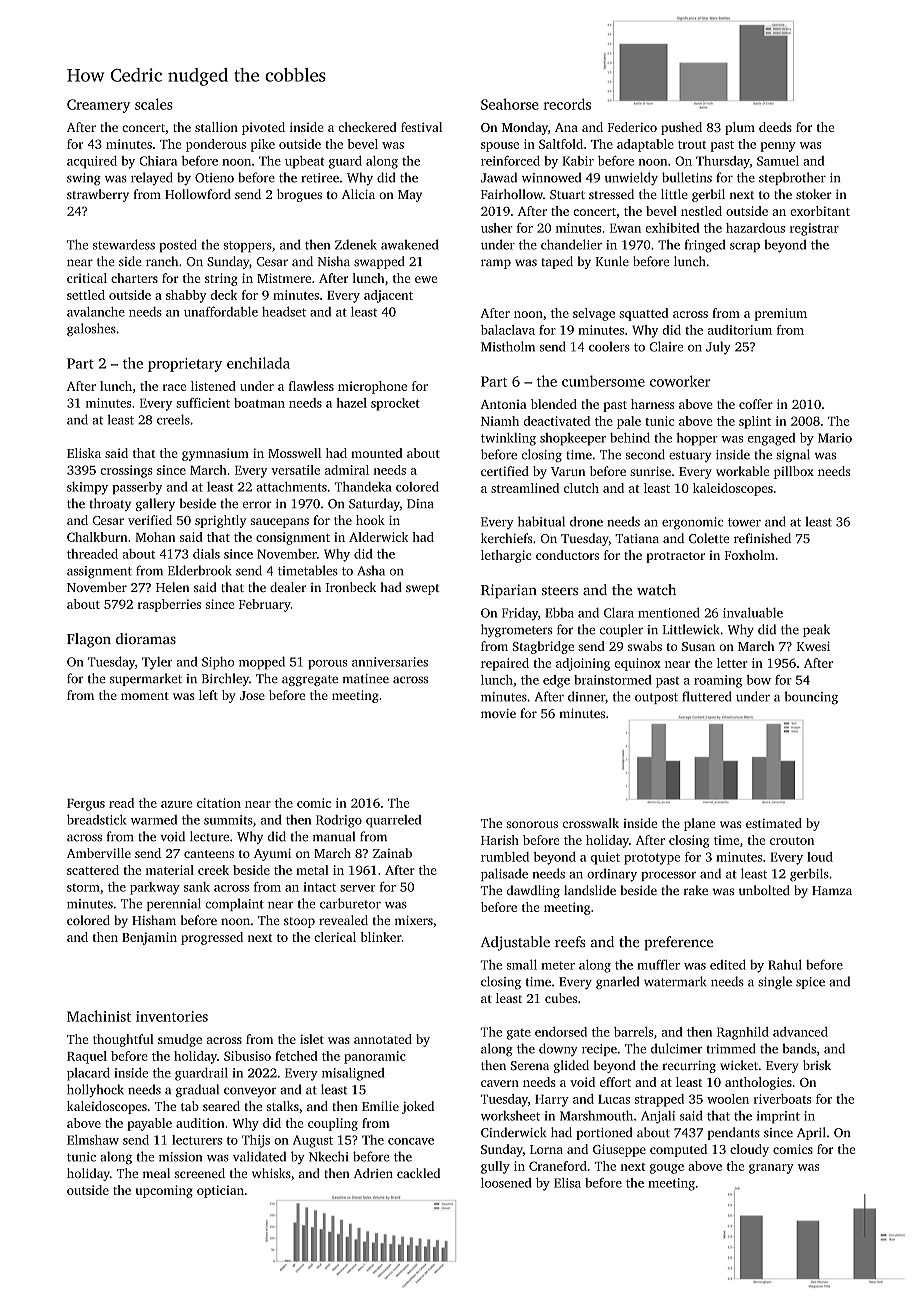 The height and width of the image is (1308, 924). What do you see at coordinates (740, 128) in the image?
I see `plum` at bounding box center [740, 128].
